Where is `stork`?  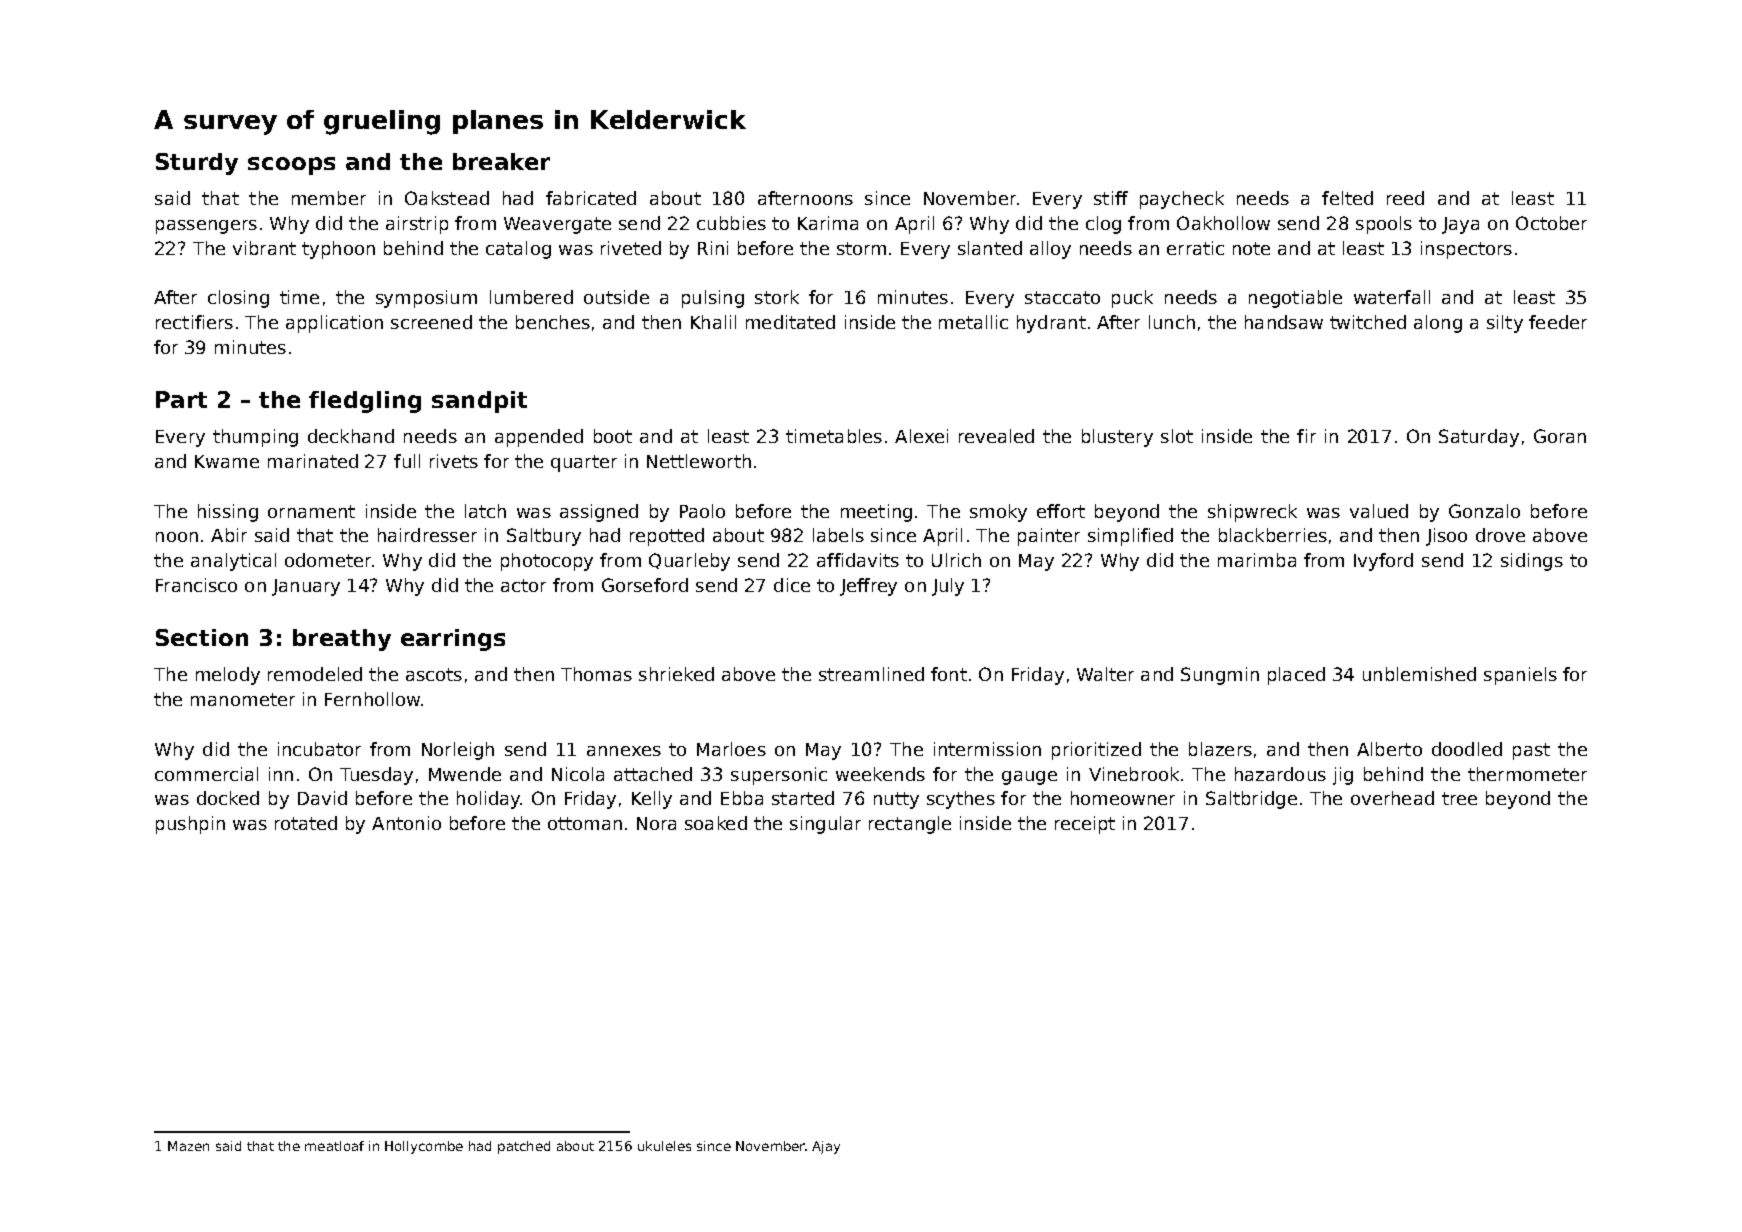
stork is located at coordinates (777, 297).
